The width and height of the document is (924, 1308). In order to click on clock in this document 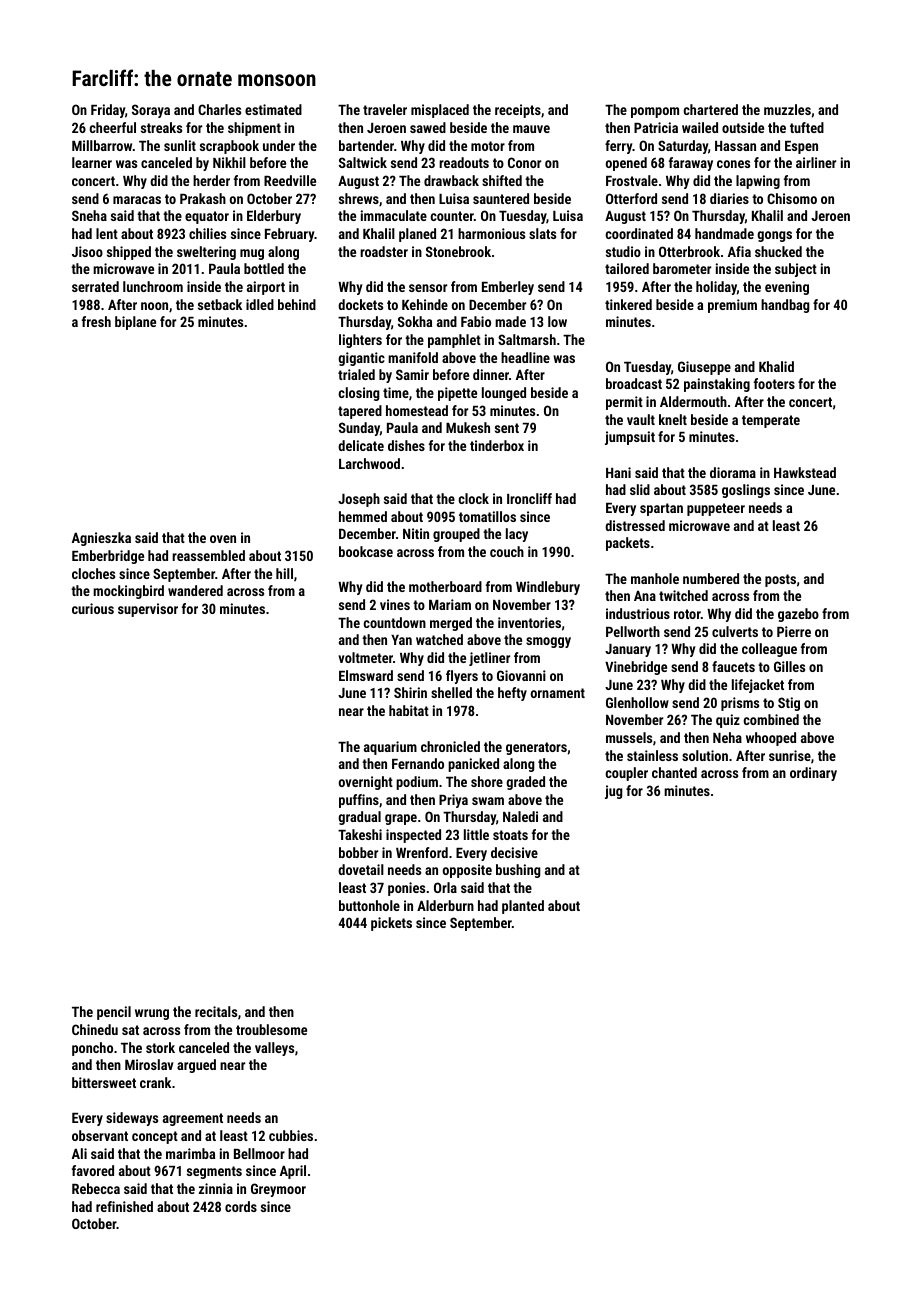, I will do `click(474, 498)`.
